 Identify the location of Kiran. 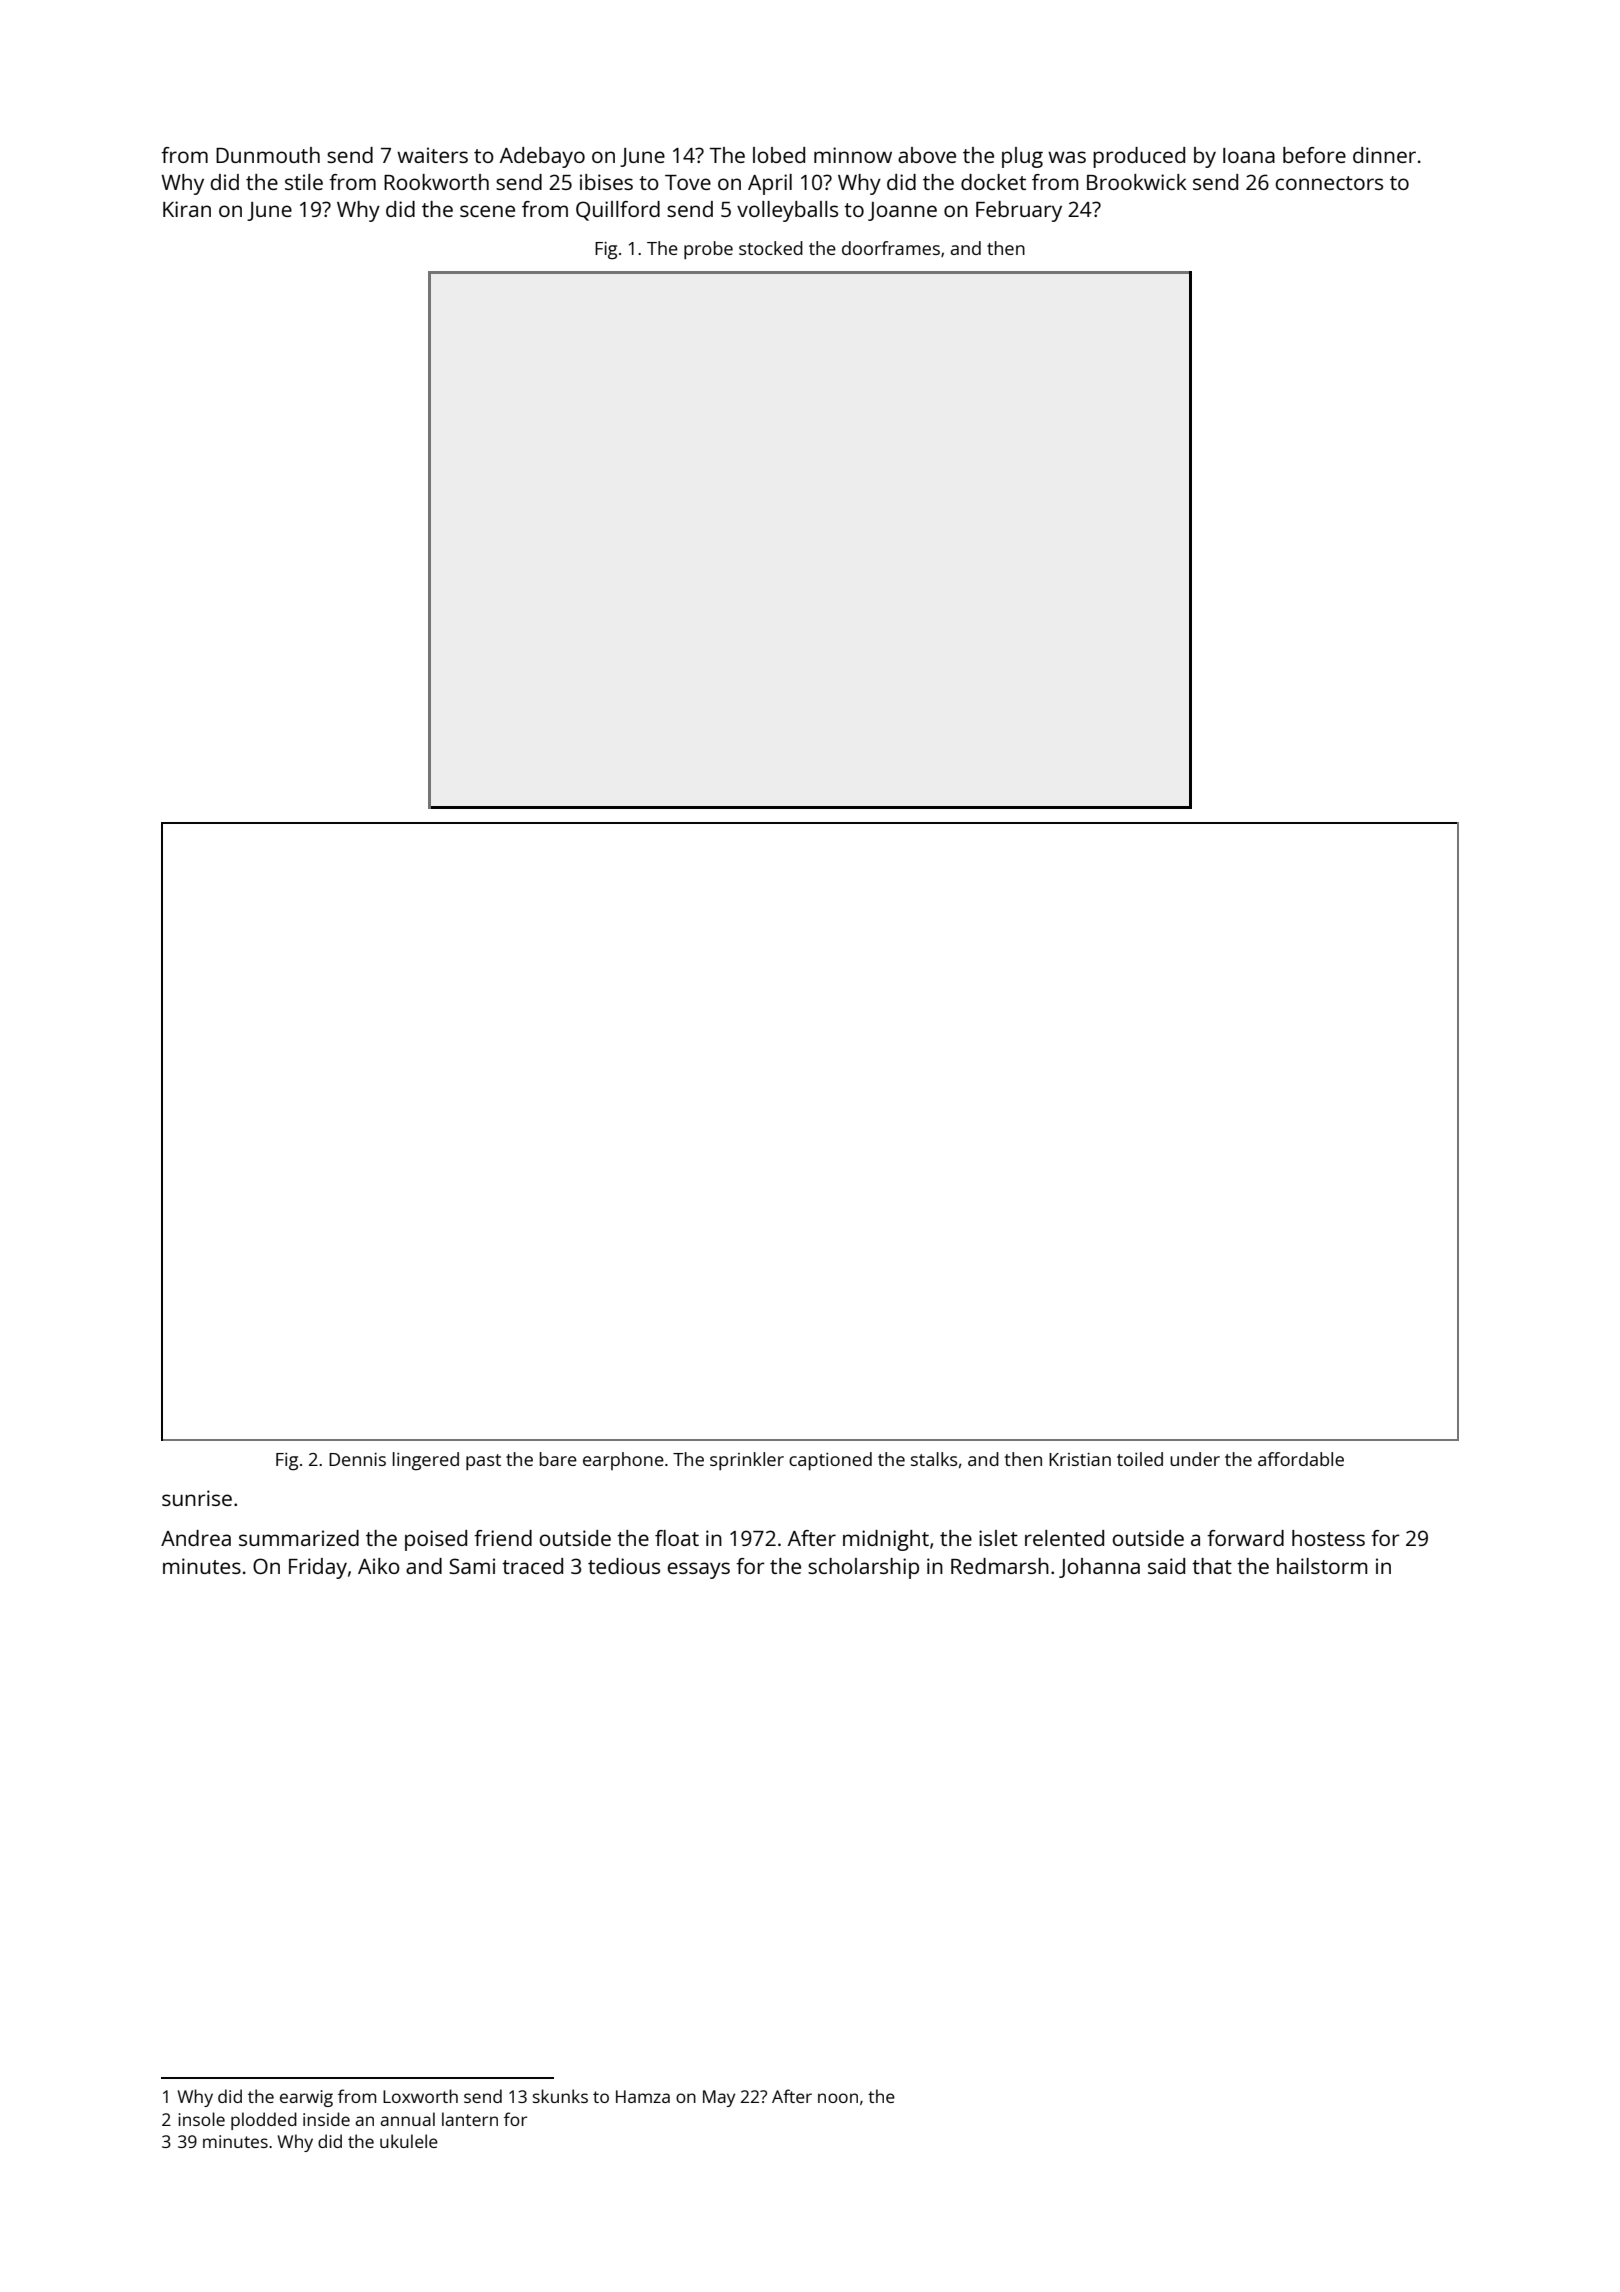
(187, 209).
